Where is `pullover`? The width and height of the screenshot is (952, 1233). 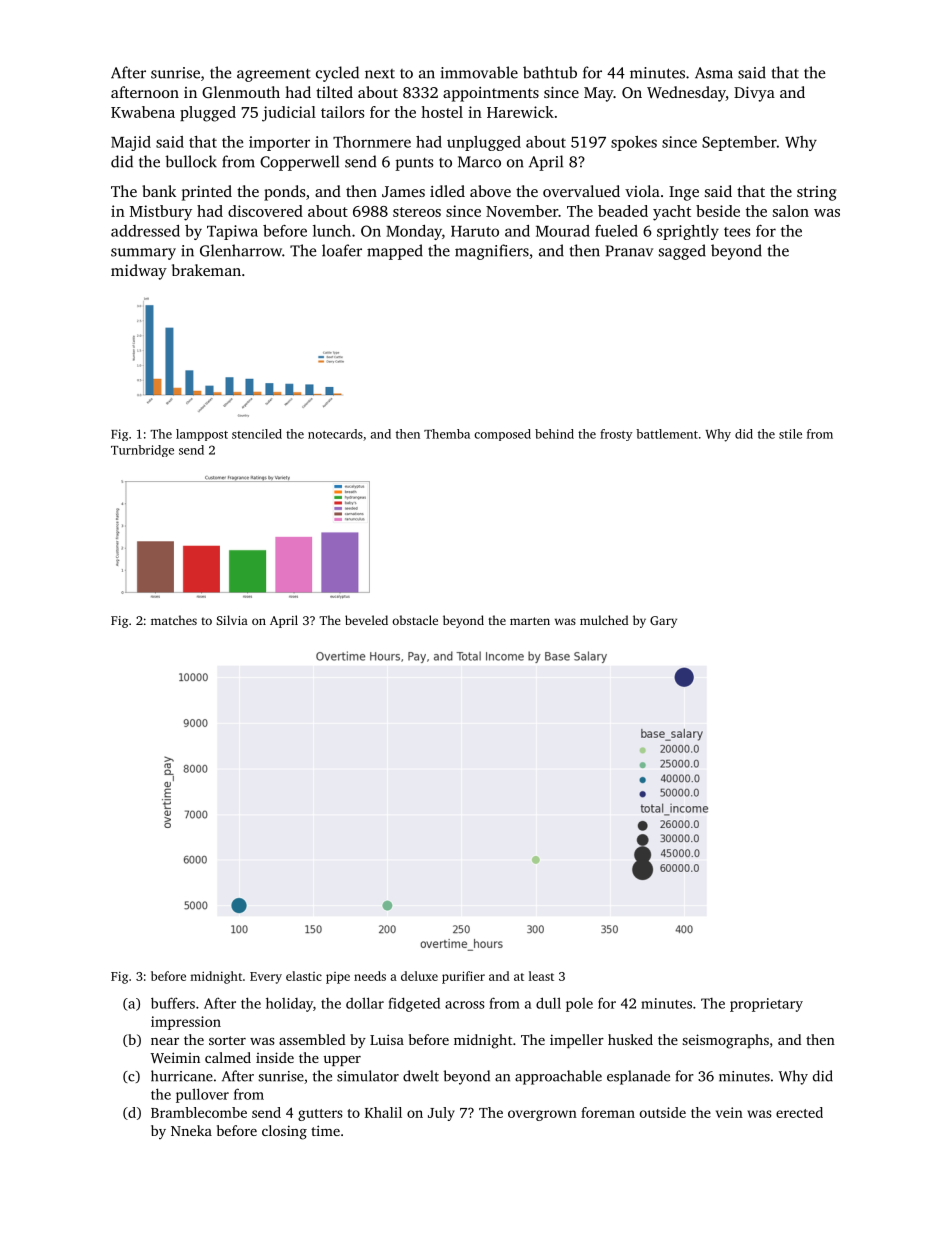
pullover is located at coordinates (202, 1095).
